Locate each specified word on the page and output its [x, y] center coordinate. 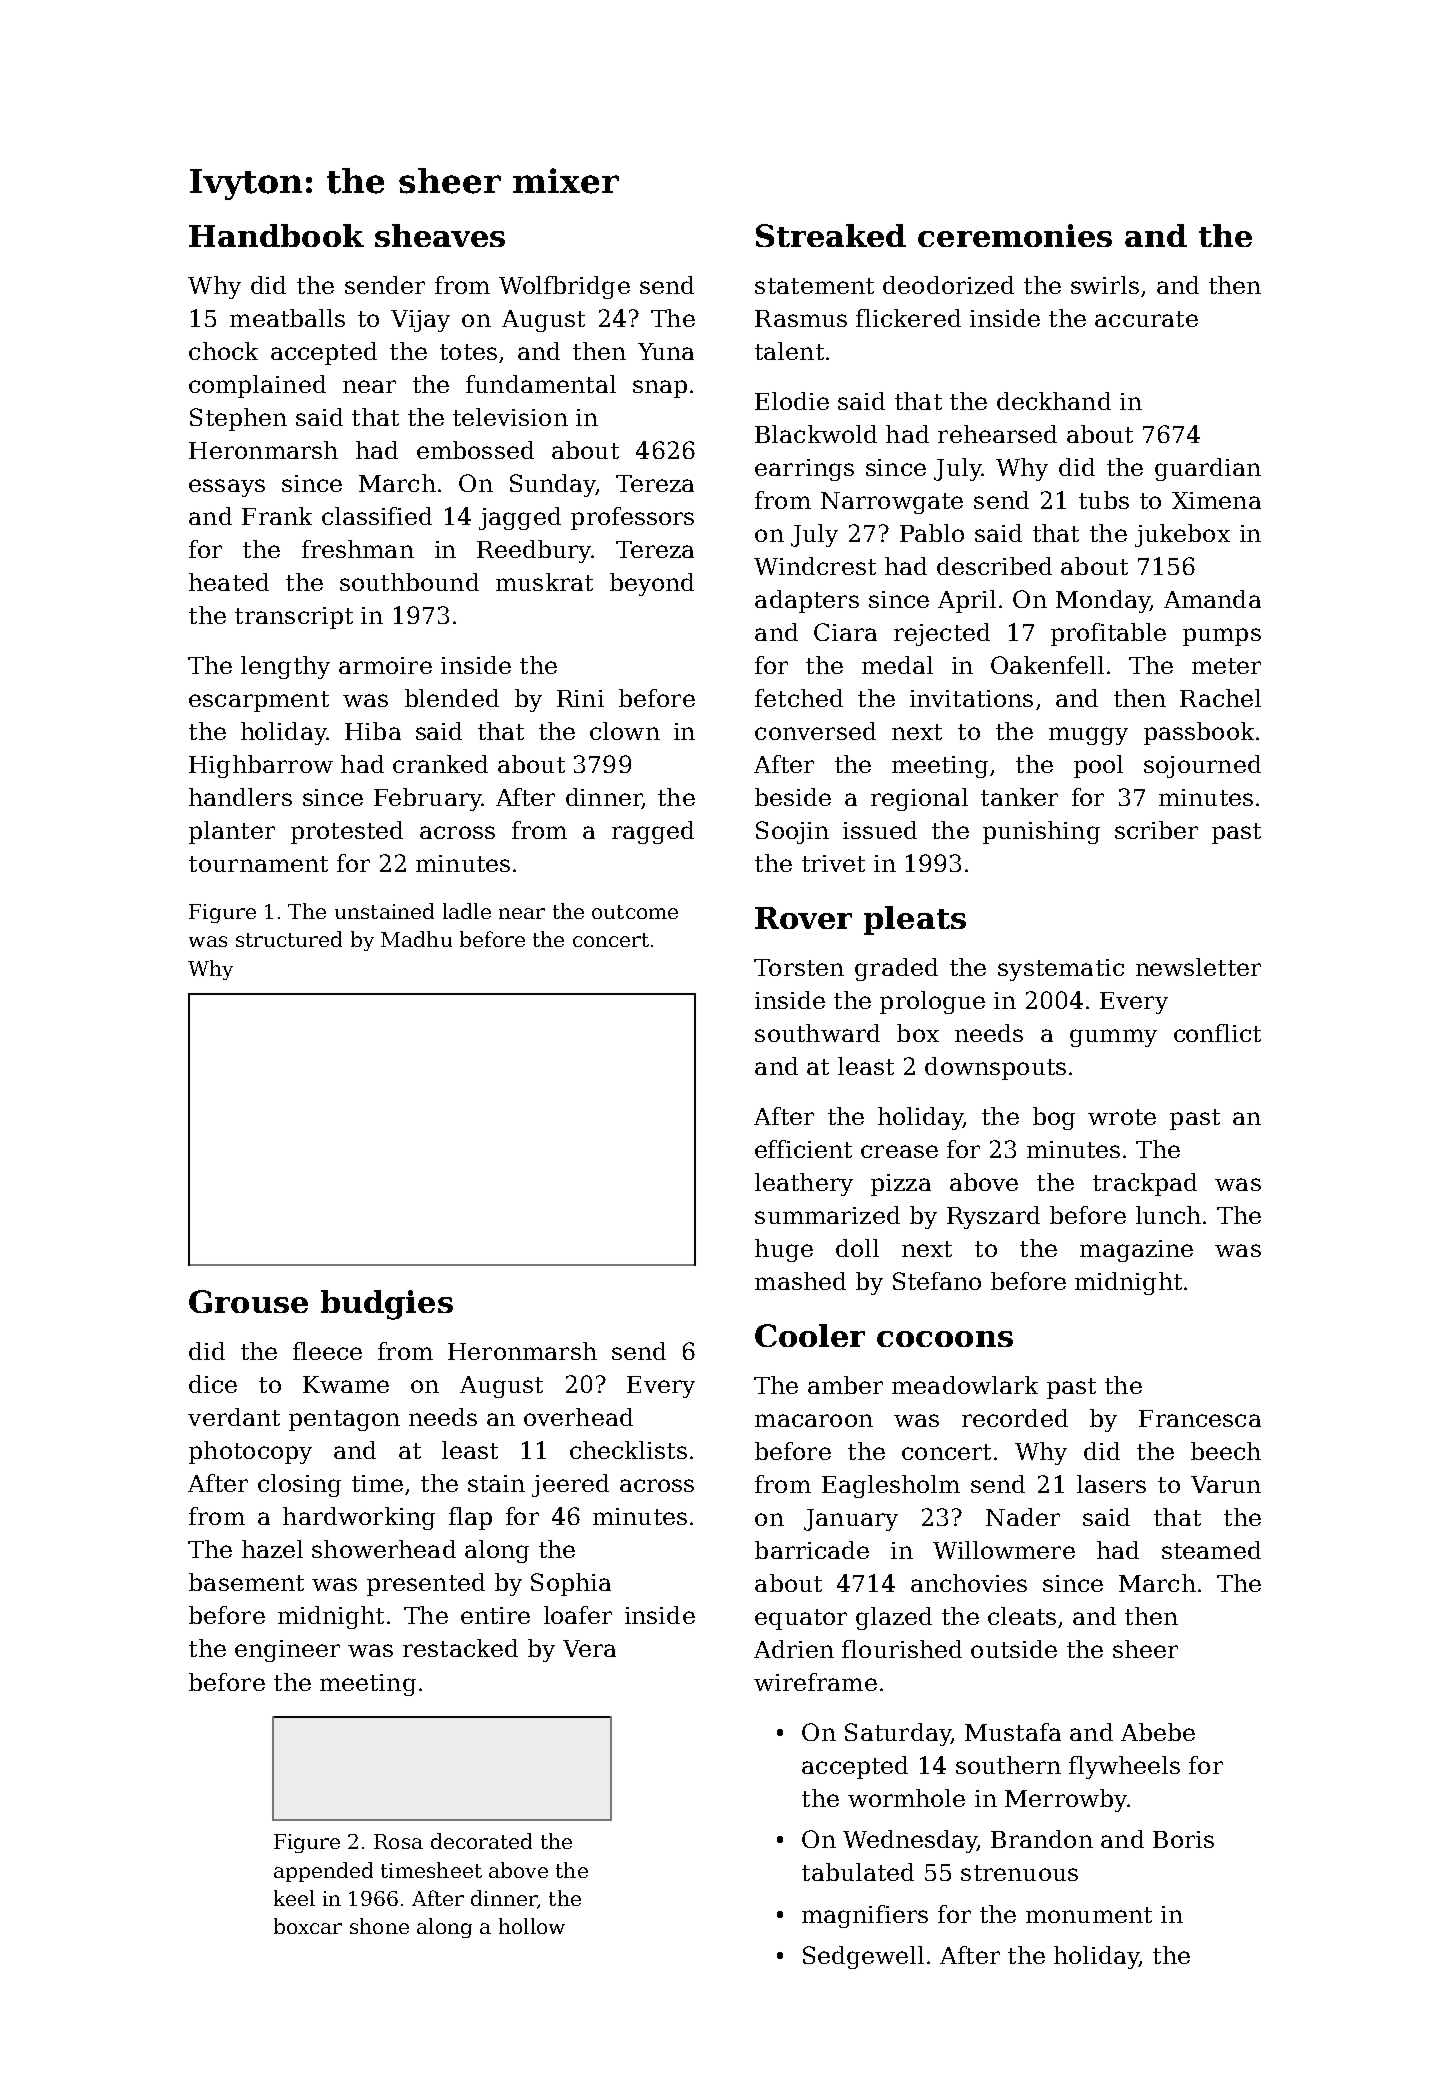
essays [227, 488]
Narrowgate [892, 503]
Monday [1103, 601]
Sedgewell [863, 1957]
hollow [532, 1926]
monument [1089, 1915]
